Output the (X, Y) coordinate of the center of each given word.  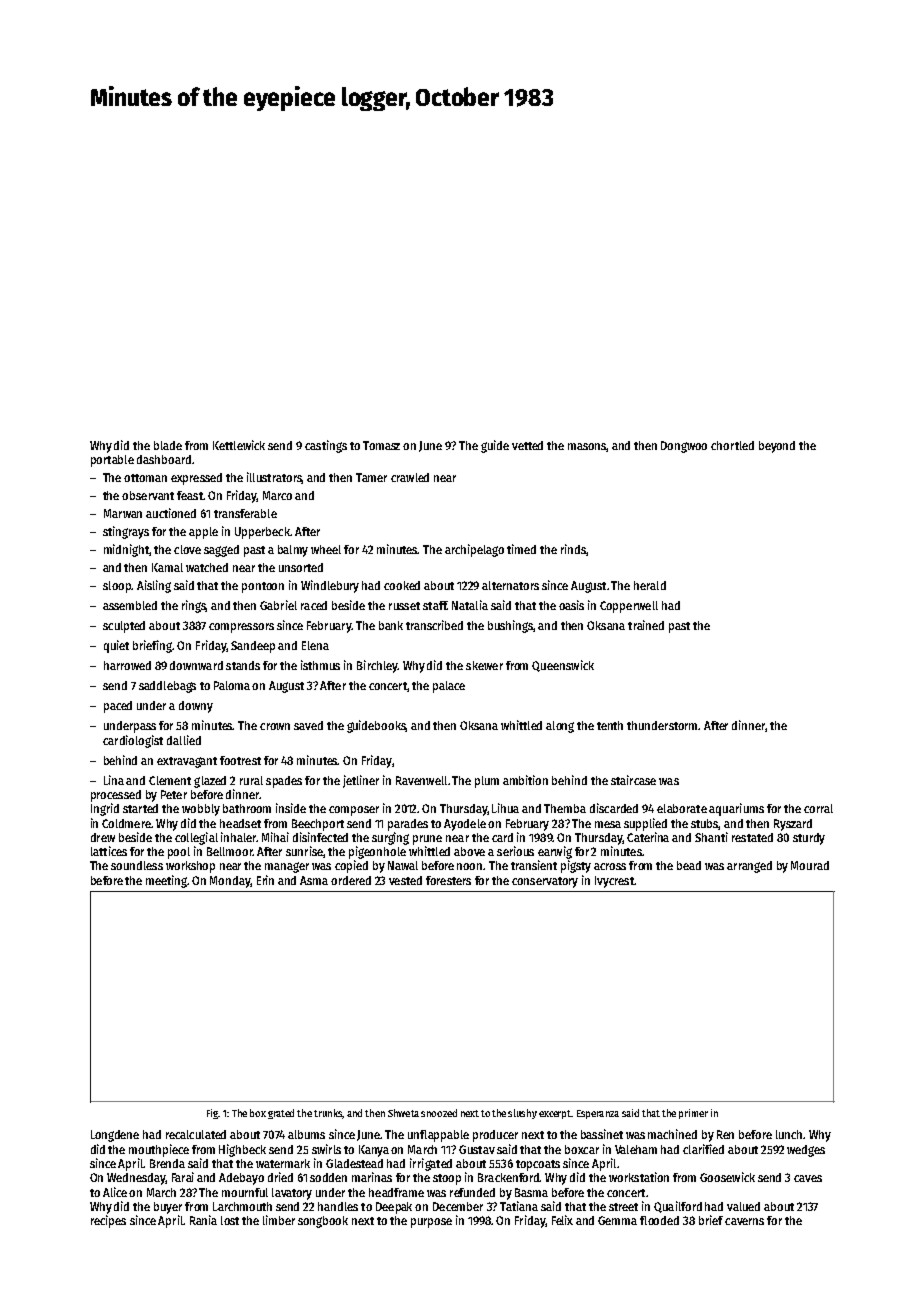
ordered (351, 880)
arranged (749, 867)
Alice (115, 1192)
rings (194, 606)
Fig (212, 1114)
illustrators (274, 478)
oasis (571, 605)
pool (179, 853)
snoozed (439, 1113)
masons (587, 447)
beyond (777, 447)
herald (650, 585)
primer (693, 1114)
